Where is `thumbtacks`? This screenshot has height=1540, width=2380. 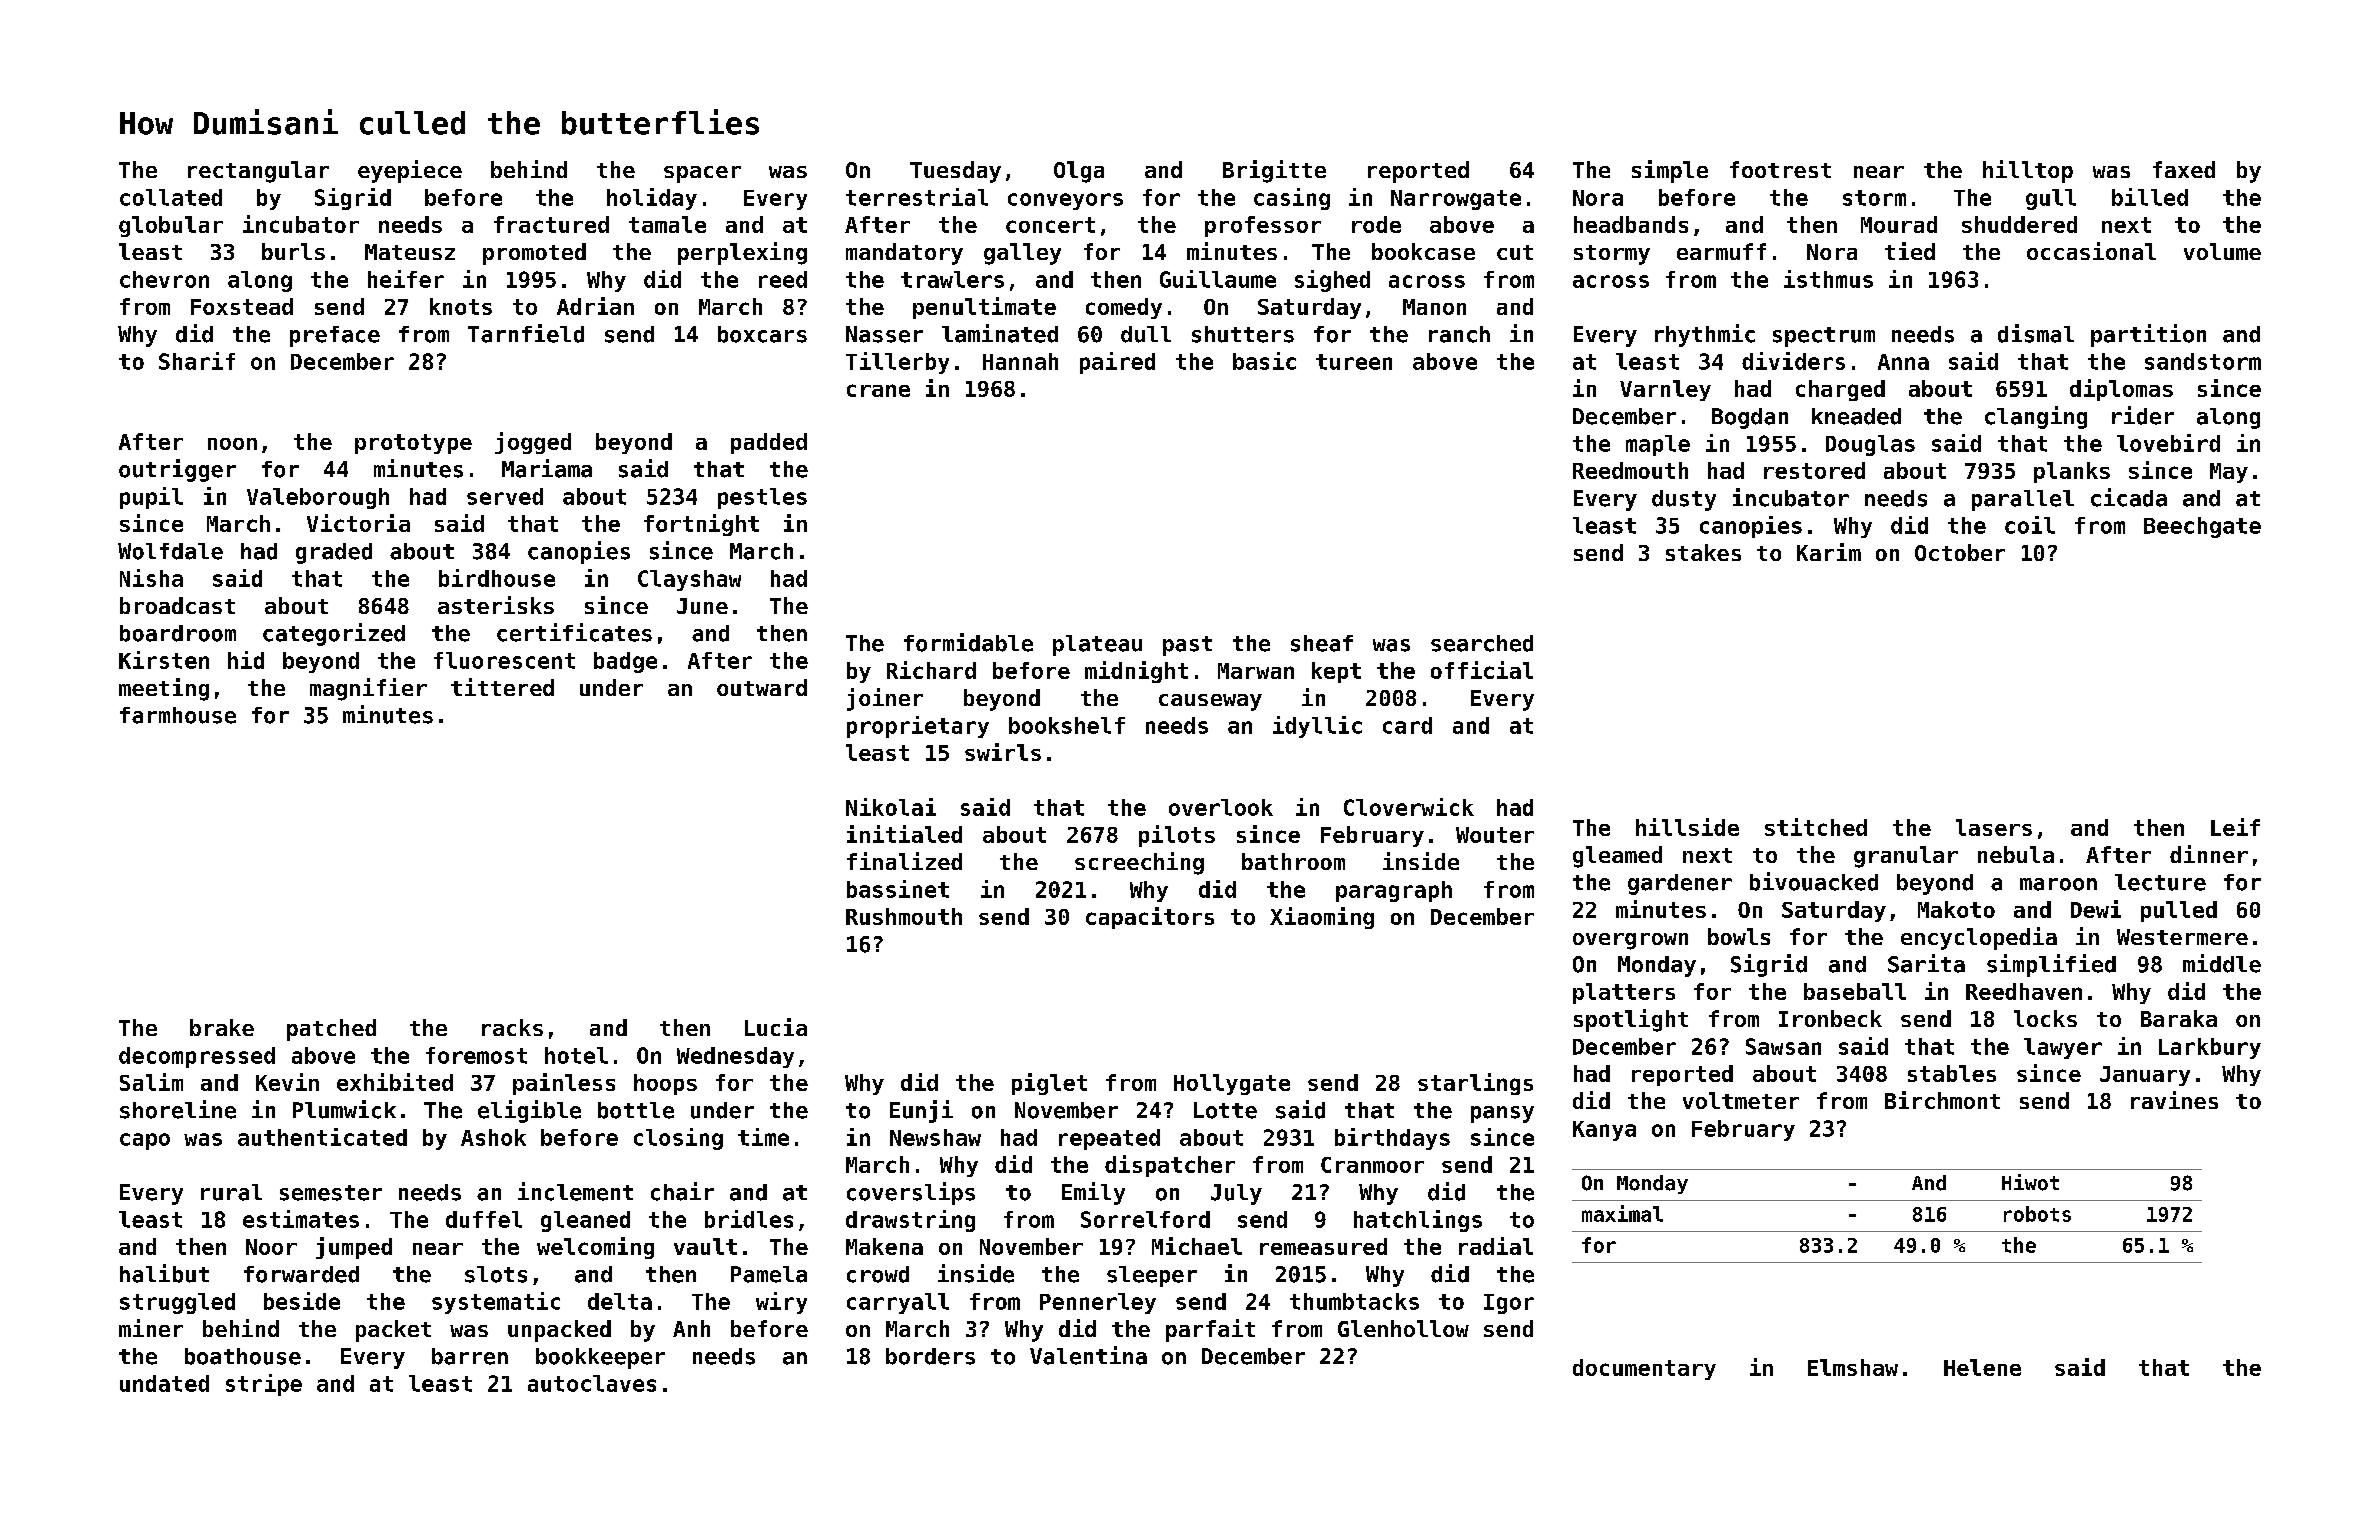 thumbtacks is located at coordinates (1354, 1301).
